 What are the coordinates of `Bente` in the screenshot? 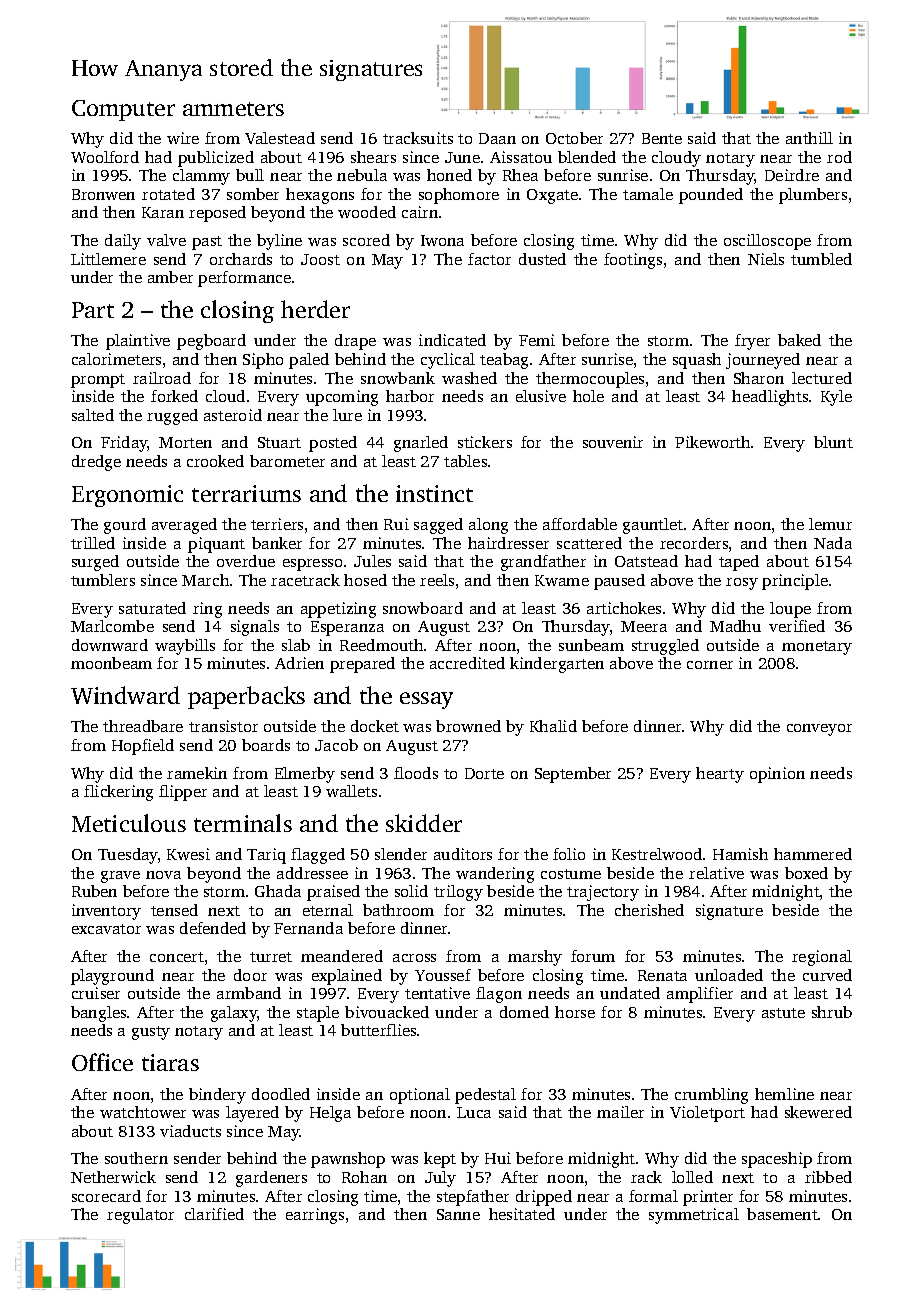 It's located at (662, 138).
